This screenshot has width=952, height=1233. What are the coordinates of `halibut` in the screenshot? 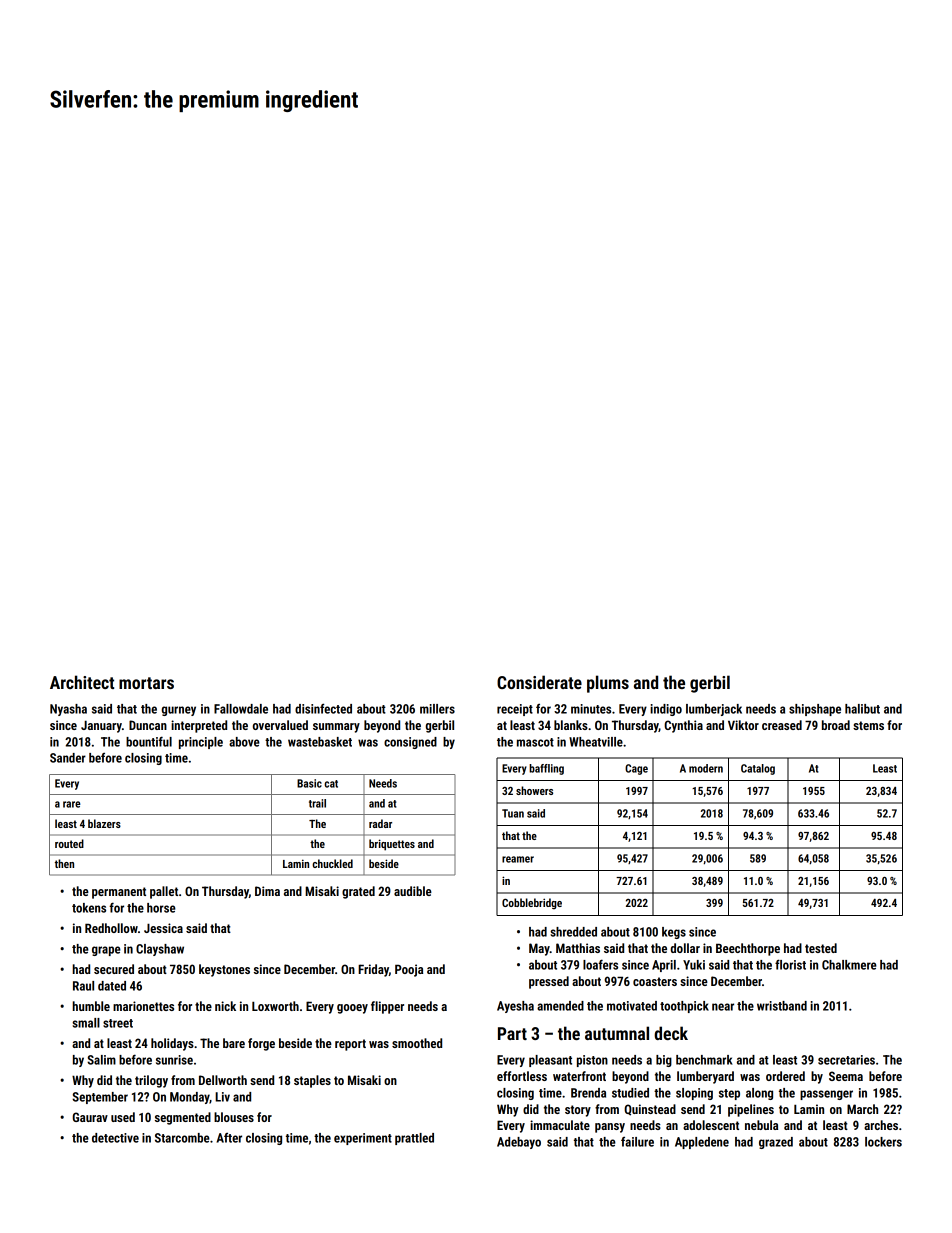 It's located at (862, 709).
